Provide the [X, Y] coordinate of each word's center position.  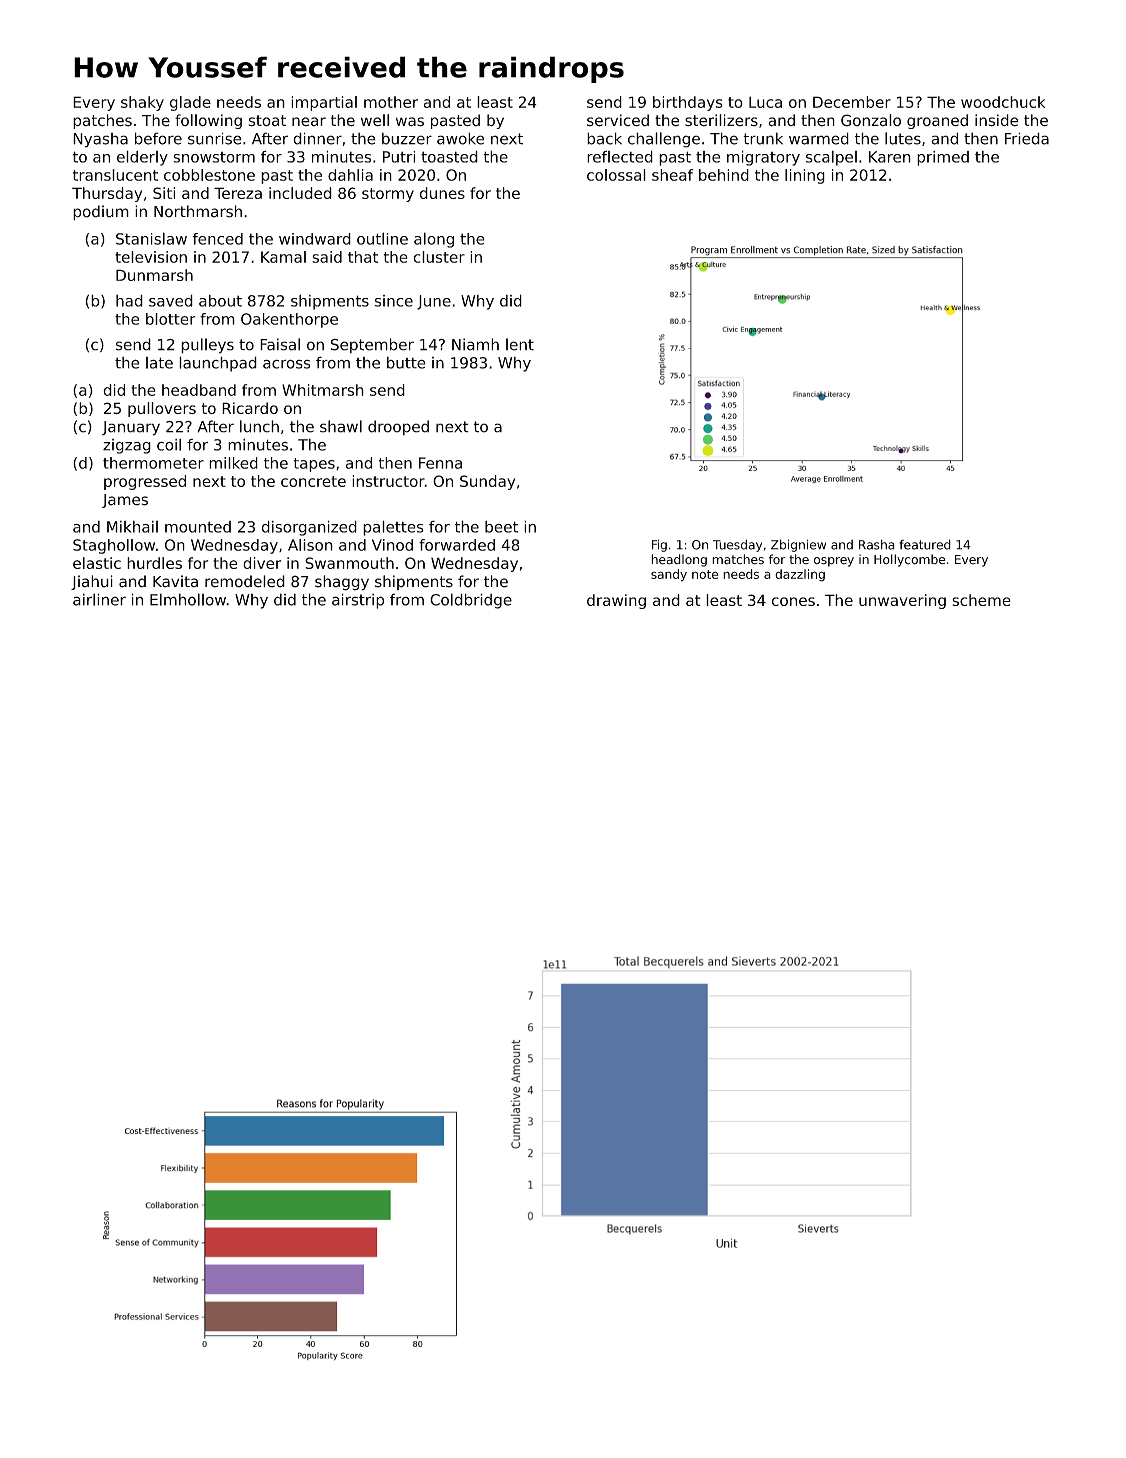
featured [925, 544]
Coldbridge [471, 601]
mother [391, 102]
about [220, 300]
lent [520, 344]
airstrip [358, 601]
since [393, 301]
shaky [142, 103]
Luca [765, 102]
